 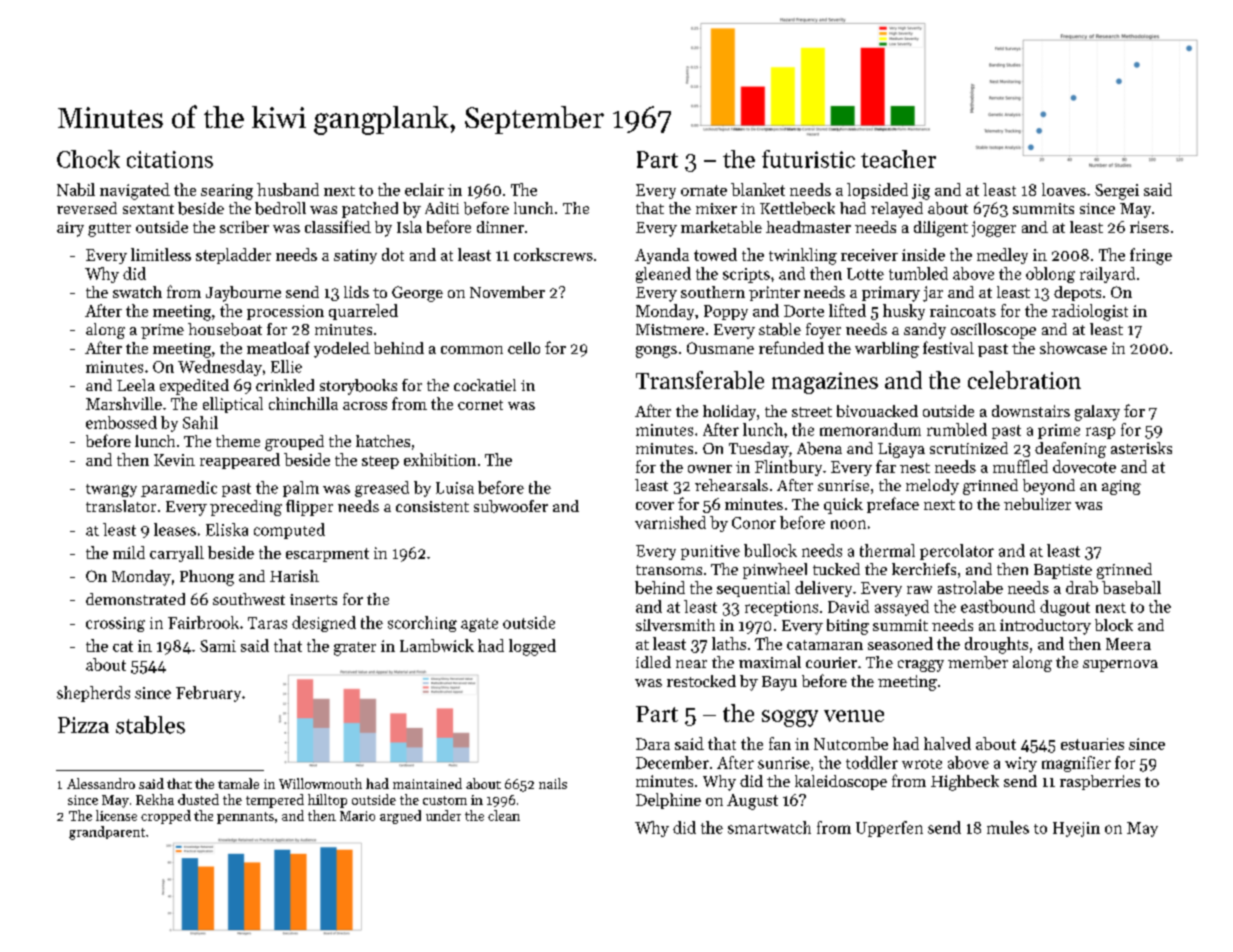 What do you see at coordinates (720, 348) in the screenshot?
I see `Ousmane` at bounding box center [720, 348].
